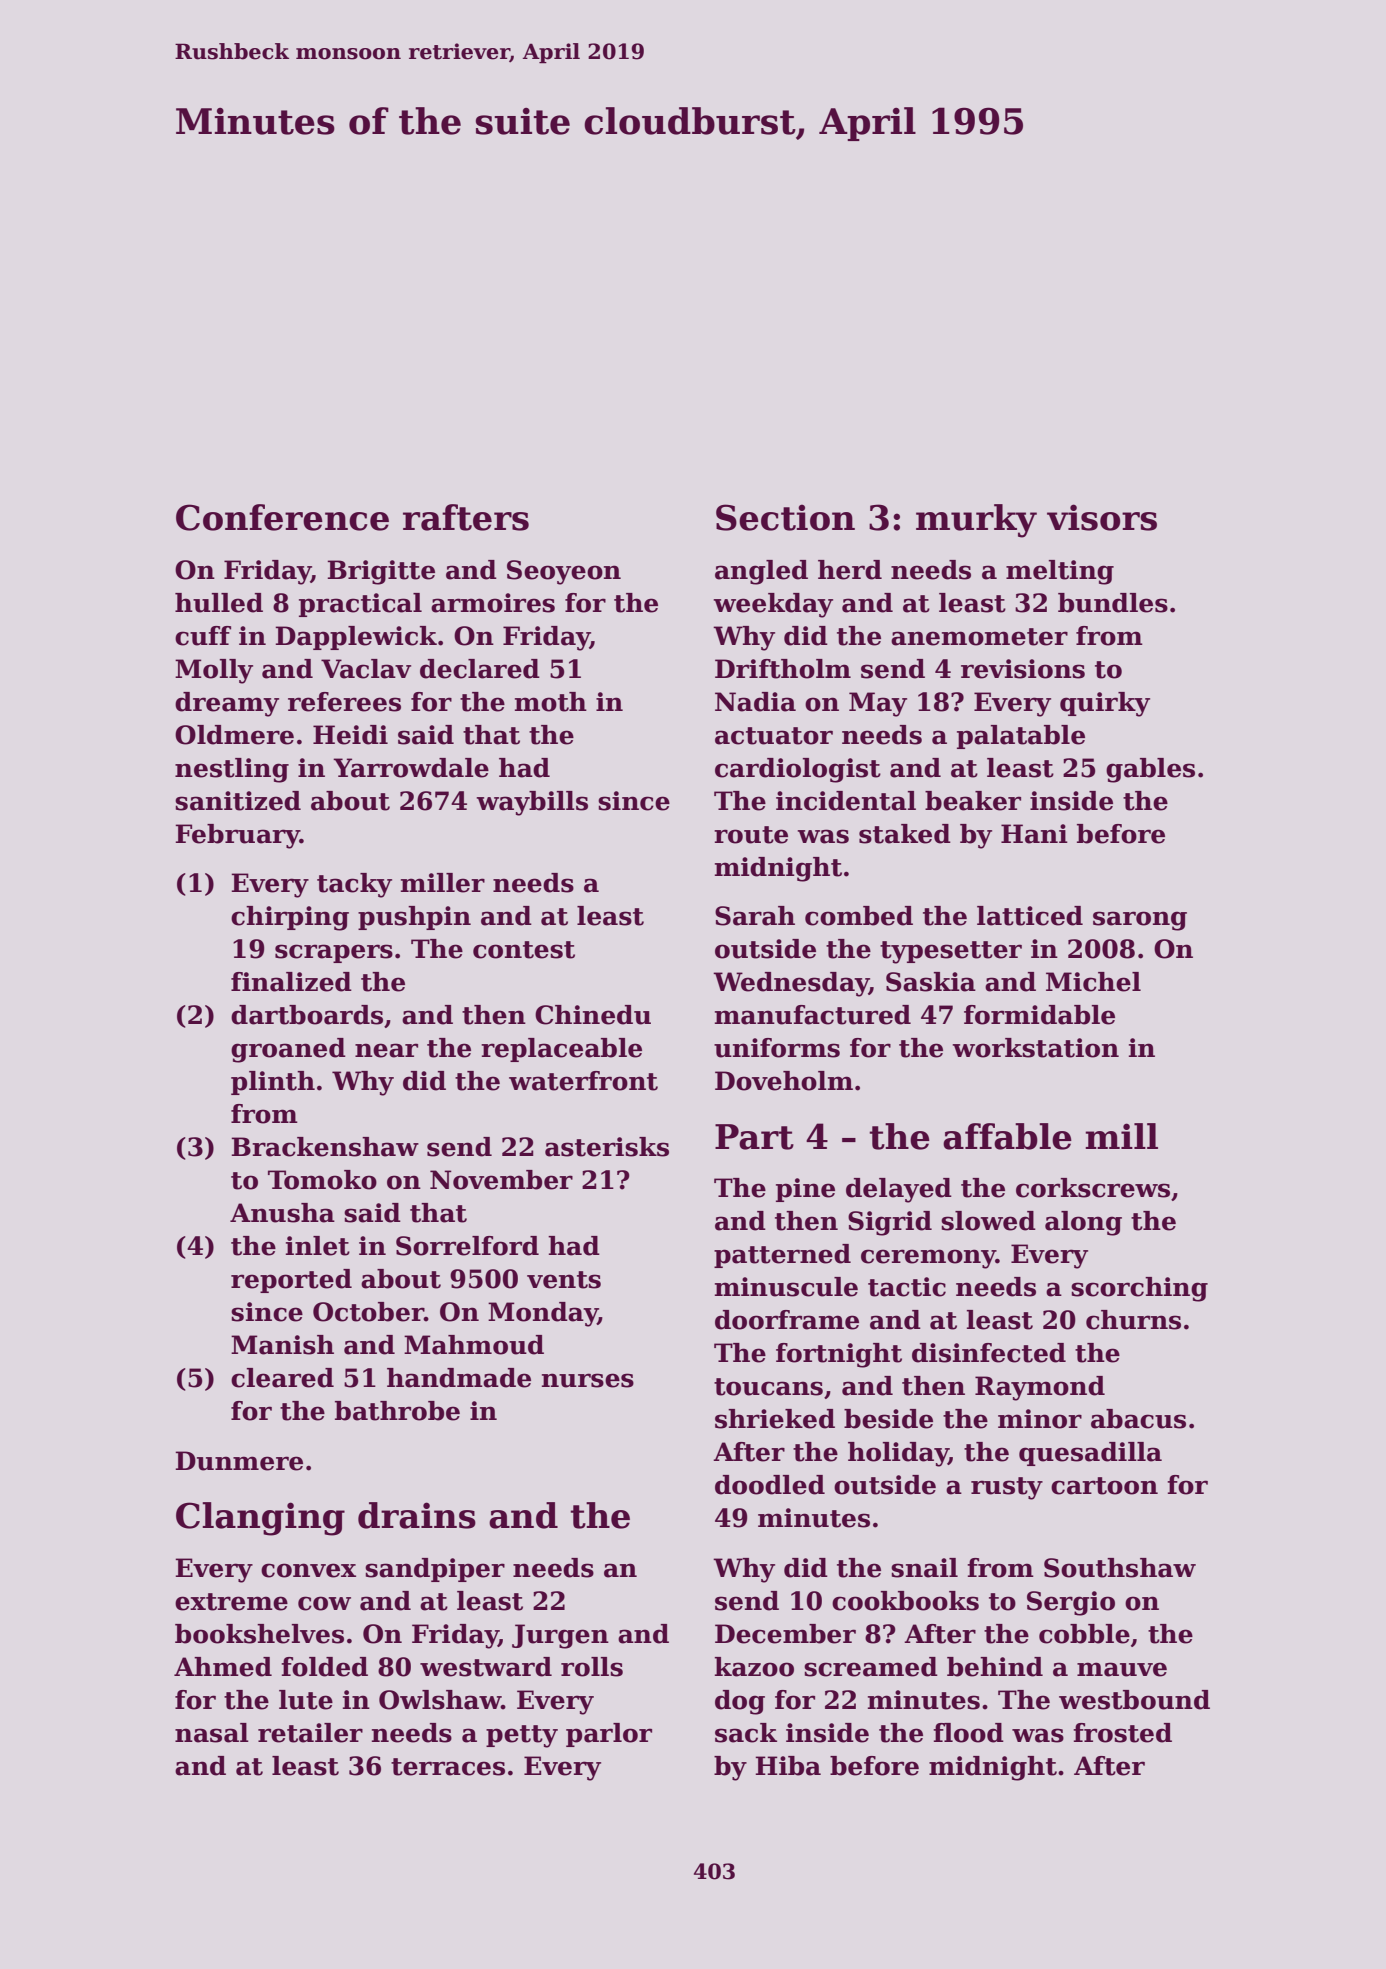 Image resolution: width=1386 pixels, height=1969 pixels. I want to click on groaned, so click(288, 1050).
